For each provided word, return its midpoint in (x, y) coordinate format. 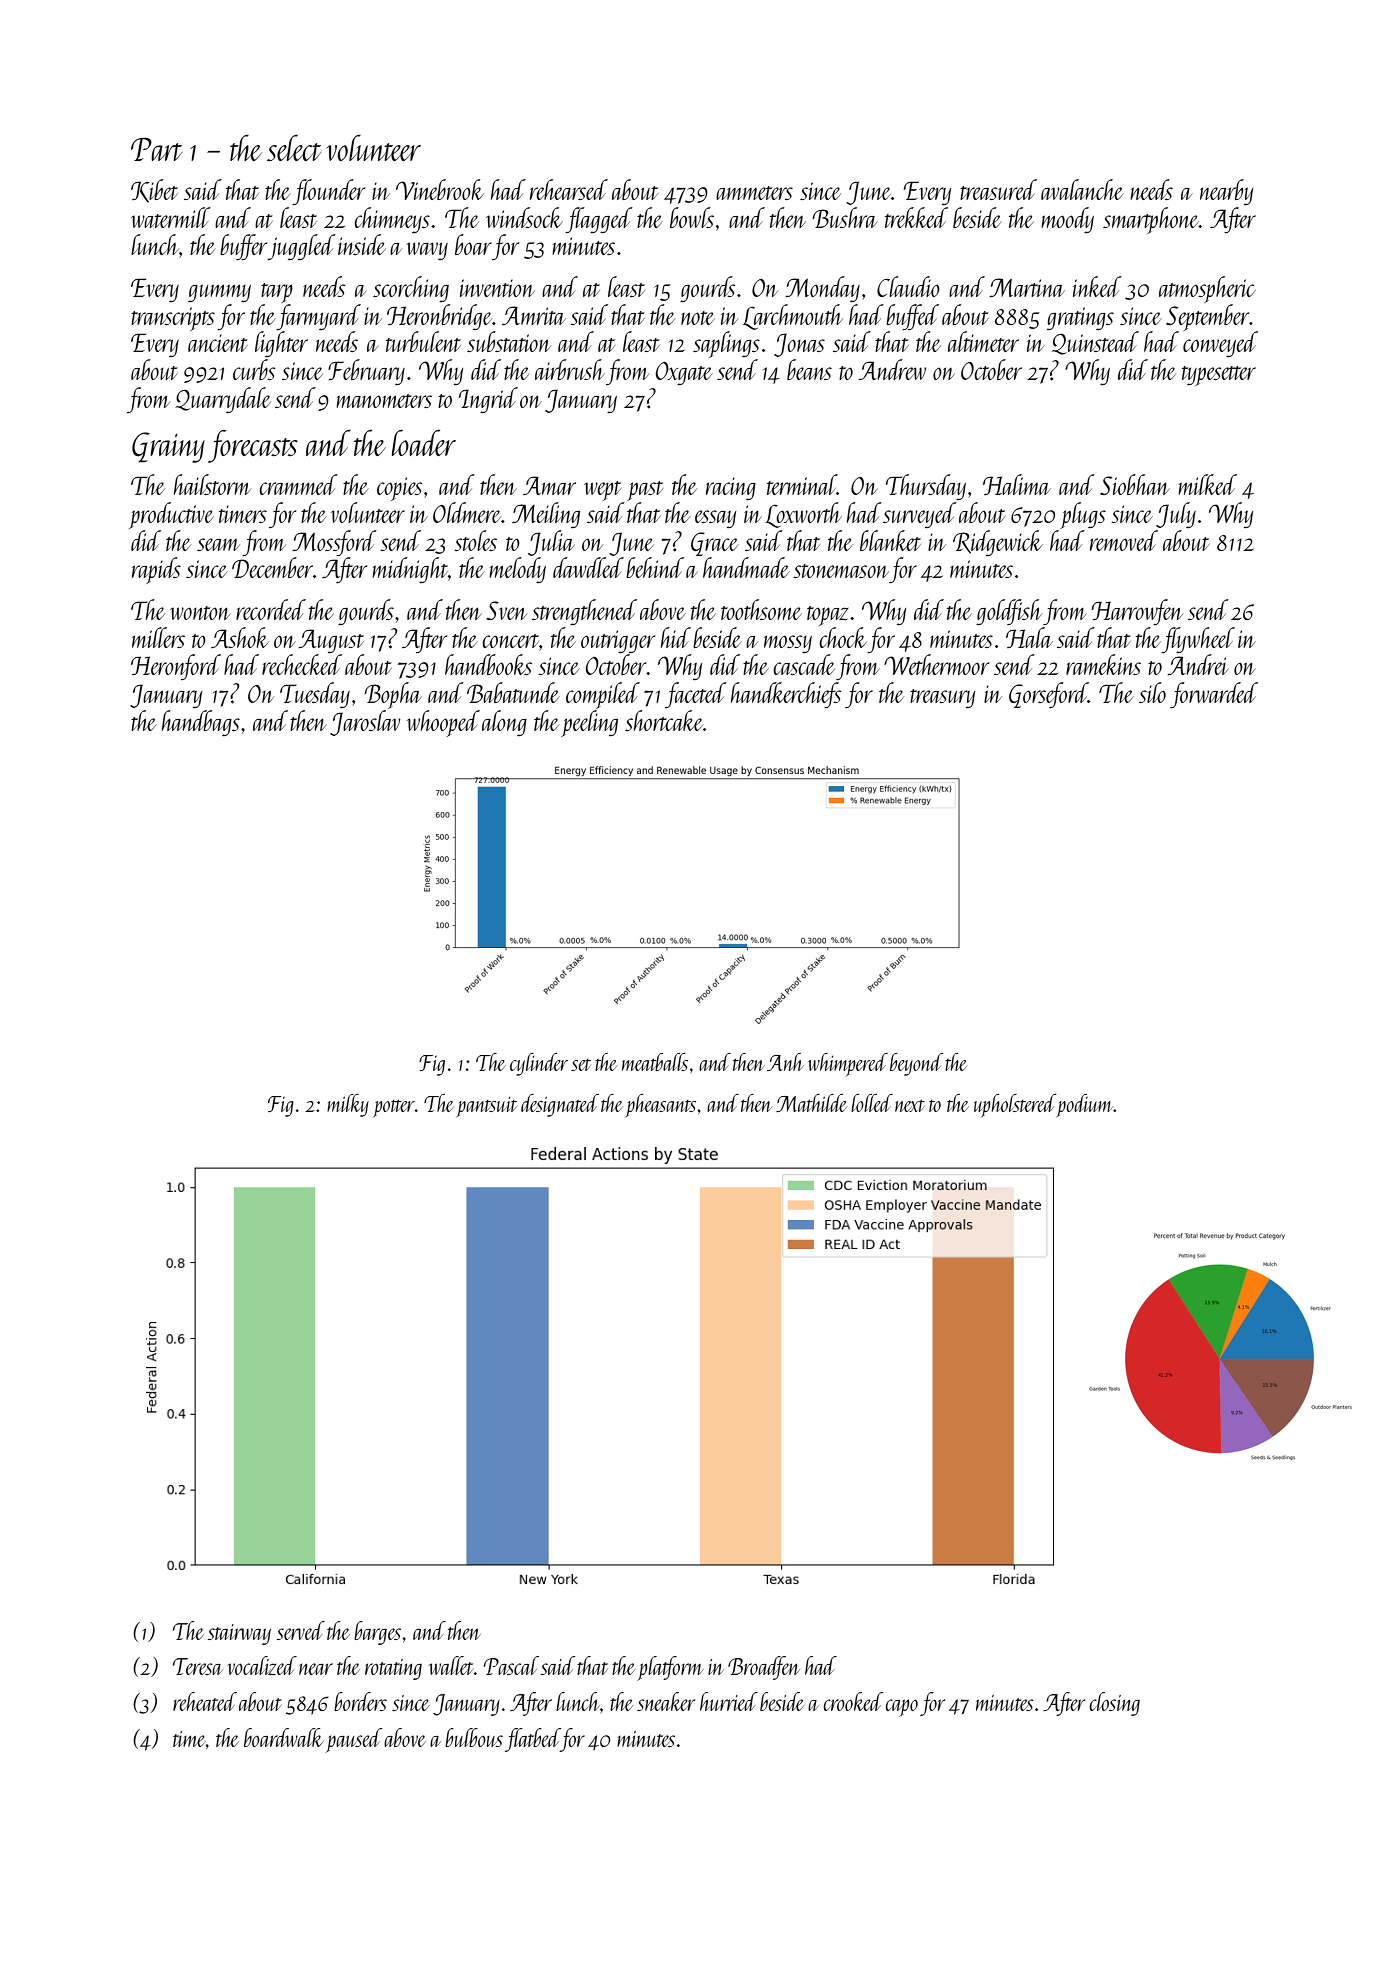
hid (676, 637)
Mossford (334, 543)
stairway (239, 1634)
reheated (205, 1701)
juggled (302, 247)
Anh (785, 1062)
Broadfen (764, 1668)
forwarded (1214, 695)
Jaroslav (365, 723)
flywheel (1198, 640)
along (504, 723)
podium (1085, 1105)
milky (348, 1105)
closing (1114, 1704)
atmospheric (1207, 289)
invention (497, 288)
